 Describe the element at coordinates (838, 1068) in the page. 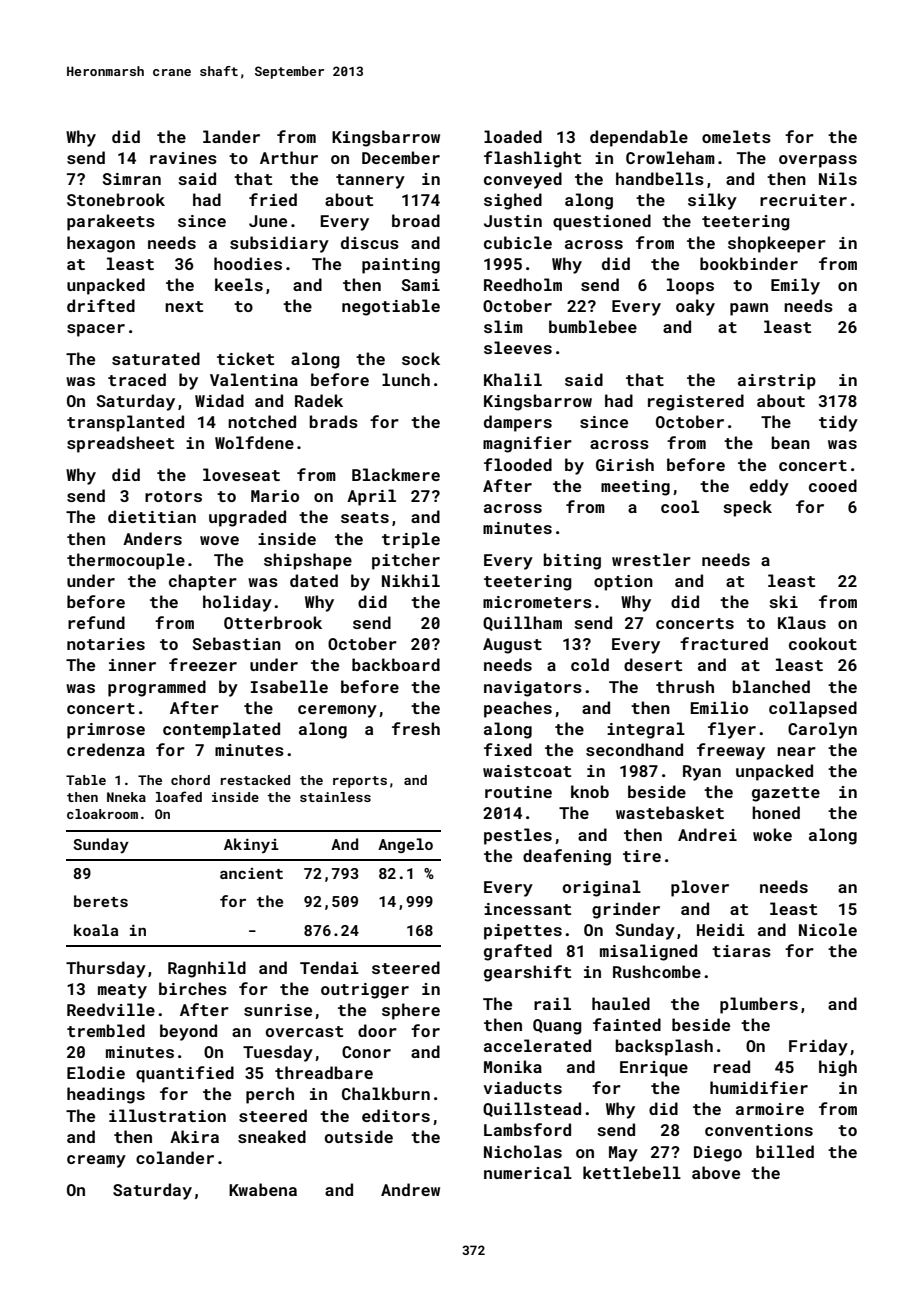

I see `high` at that location.
